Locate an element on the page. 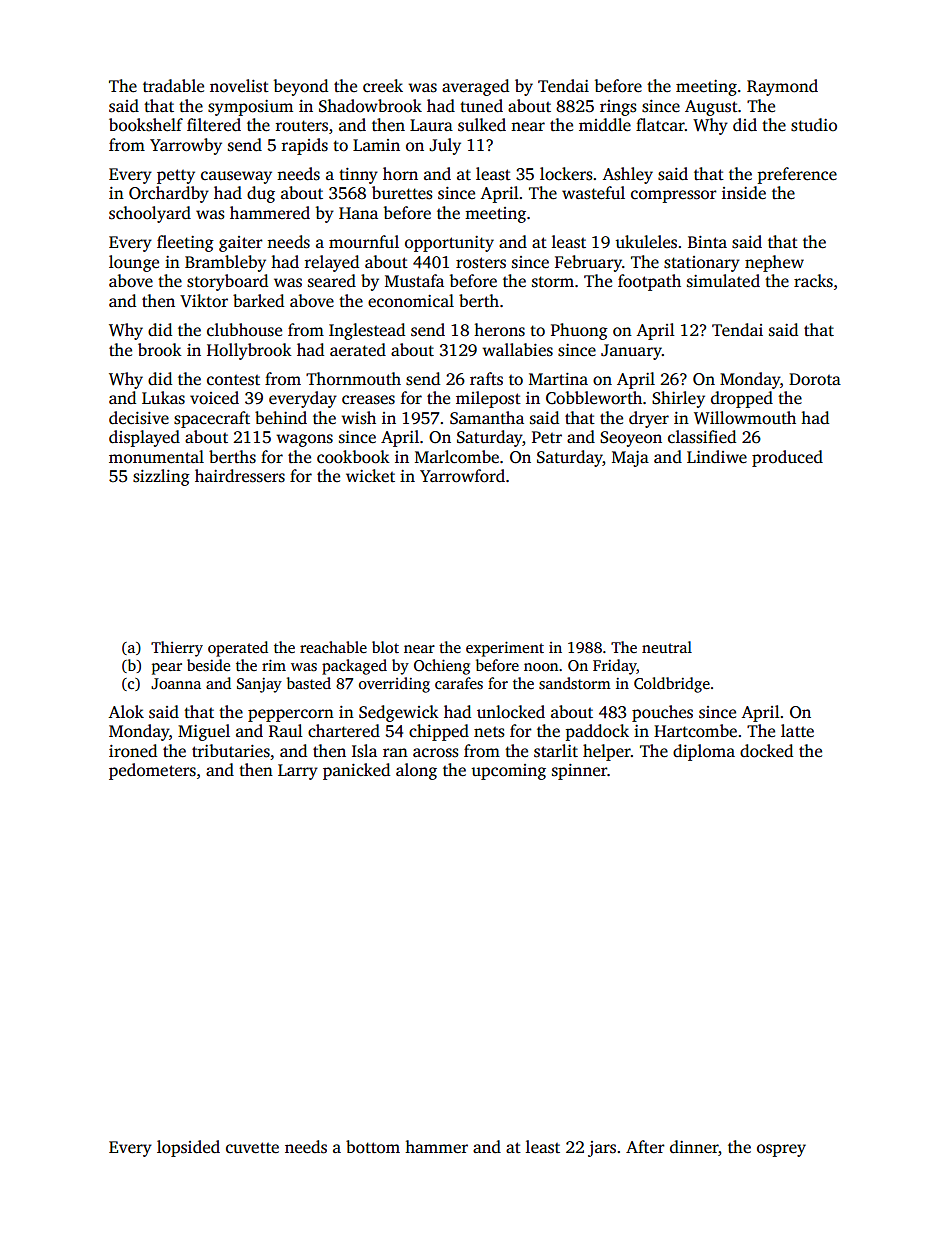 This image has height=1233, width=952. produced is located at coordinates (787, 458).
